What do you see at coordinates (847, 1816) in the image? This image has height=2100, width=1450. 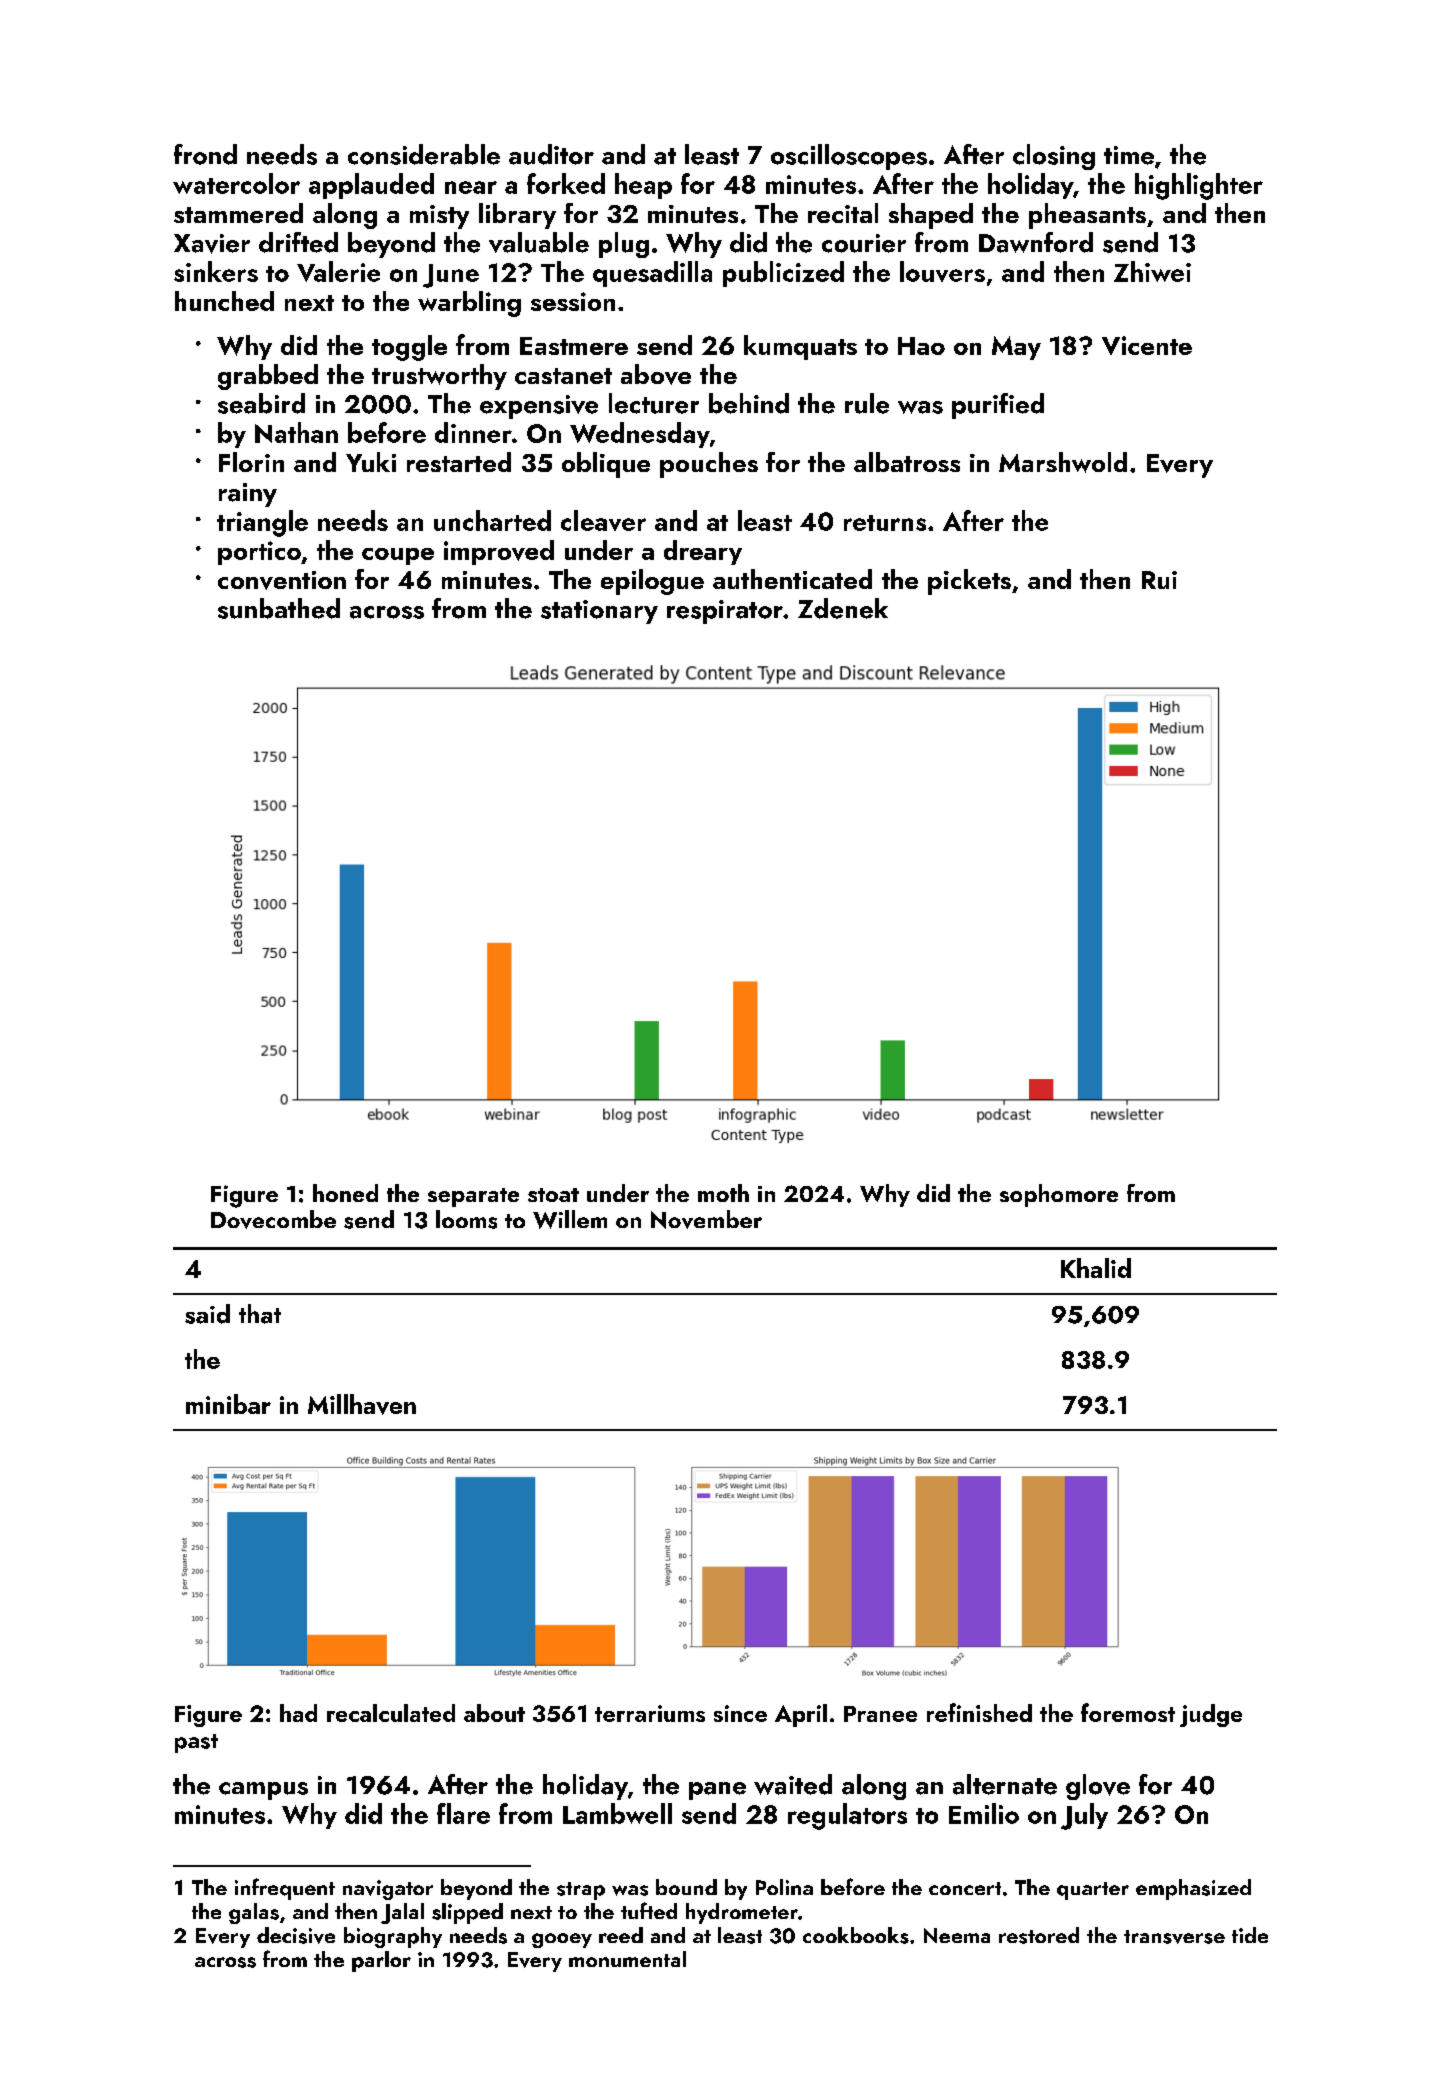 I see `regulators` at bounding box center [847, 1816].
